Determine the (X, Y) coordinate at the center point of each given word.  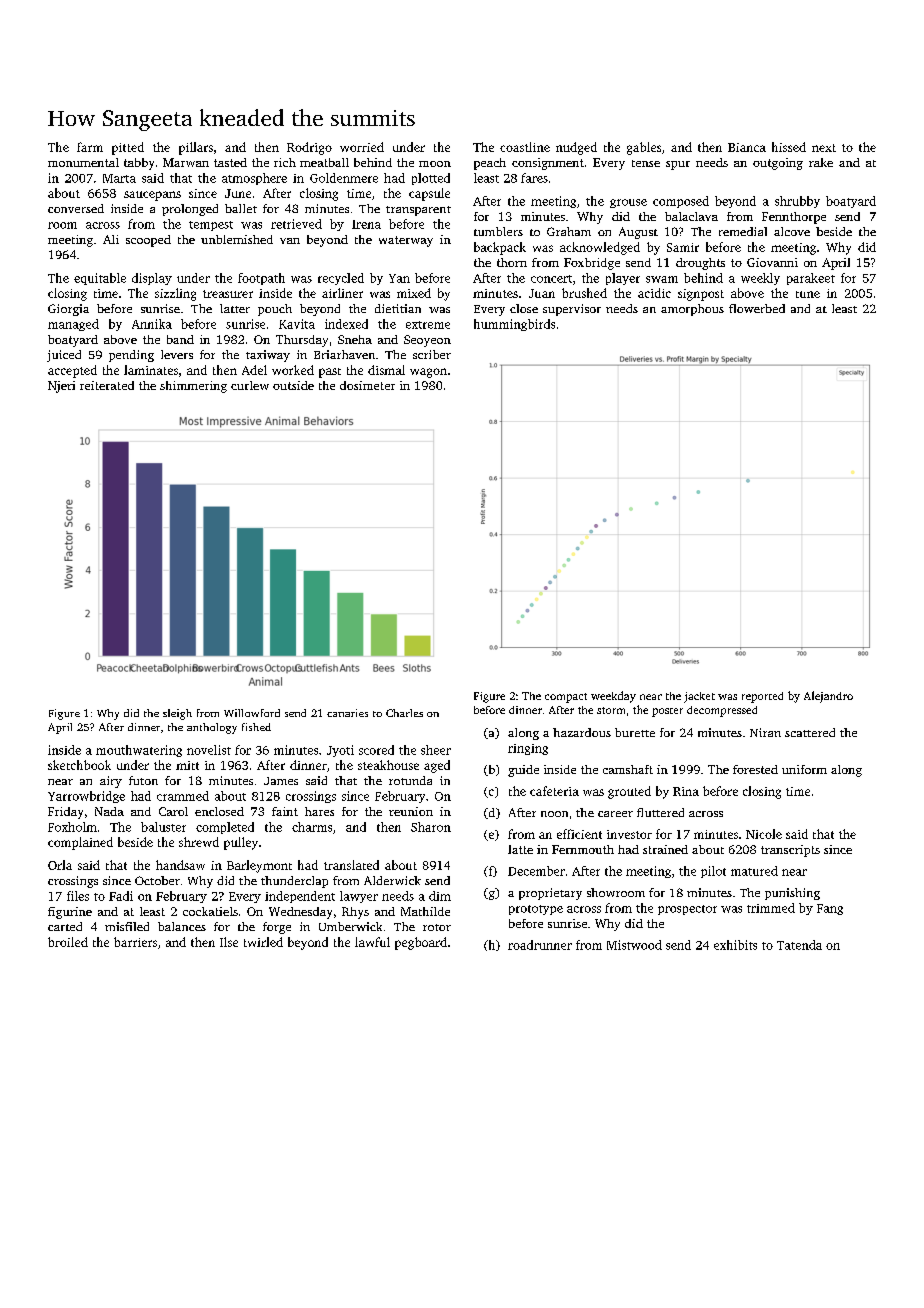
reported (762, 697)
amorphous (692, 310)
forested (755, 769)
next (824, 148)
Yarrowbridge (86, 797)
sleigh (177, 714)
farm (90, 147)
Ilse (229, 942)
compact (566, 698)
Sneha (355, 339)
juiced (64, 356)
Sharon (431, 827)
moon (435, 164)
